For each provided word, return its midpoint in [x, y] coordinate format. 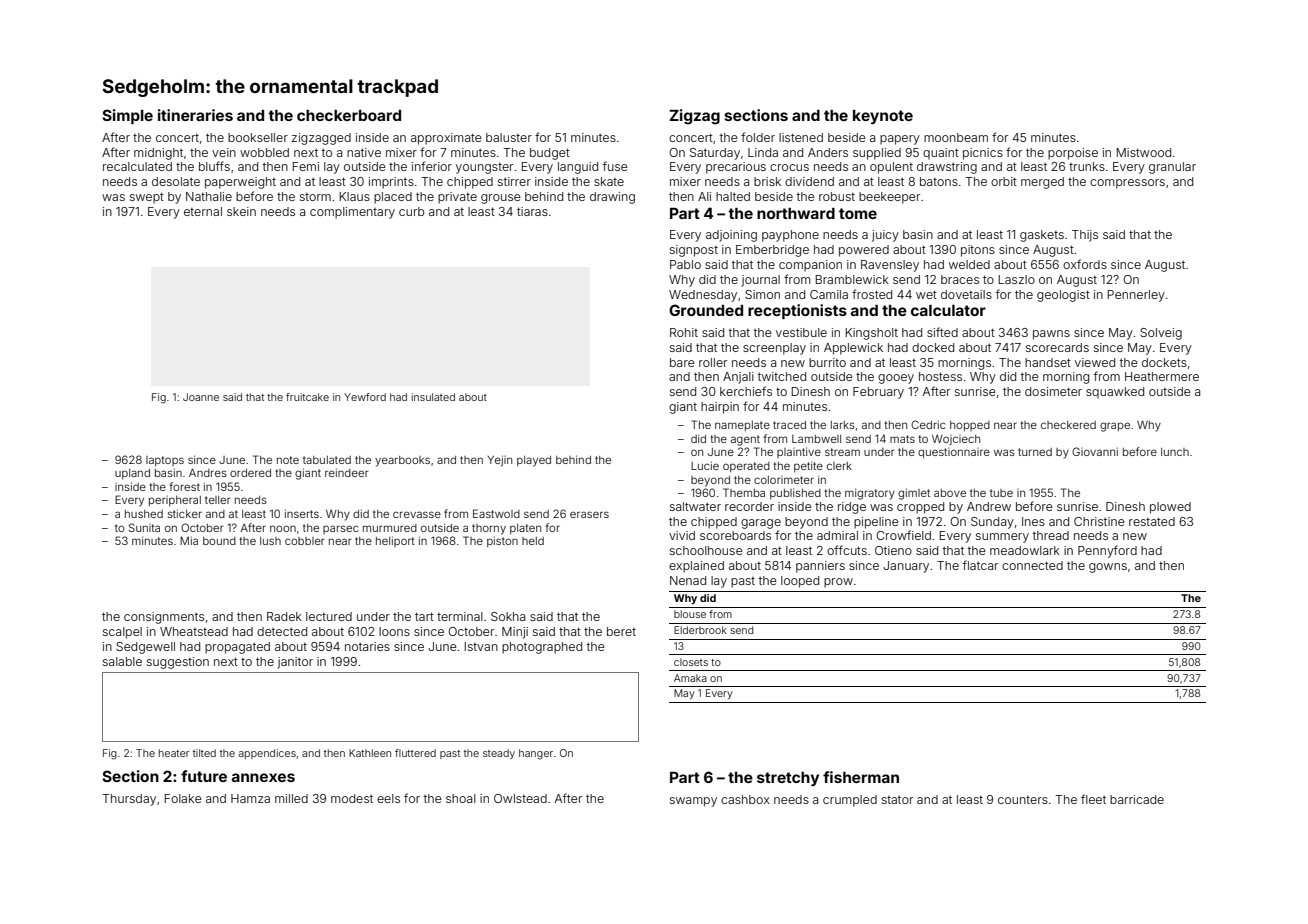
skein [241, 211]
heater [174, 753]
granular [1172, 168]
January [906, 567]
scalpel [122, 633]
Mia [189, 540]
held [533, 541]
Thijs [1085, 236]
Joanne [201, 397]
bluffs [214, 166]
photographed [542, 648]
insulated [433, 397]
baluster [509, 137]
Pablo [685, 264]
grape [1115, 427]
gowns [1108, 568]
